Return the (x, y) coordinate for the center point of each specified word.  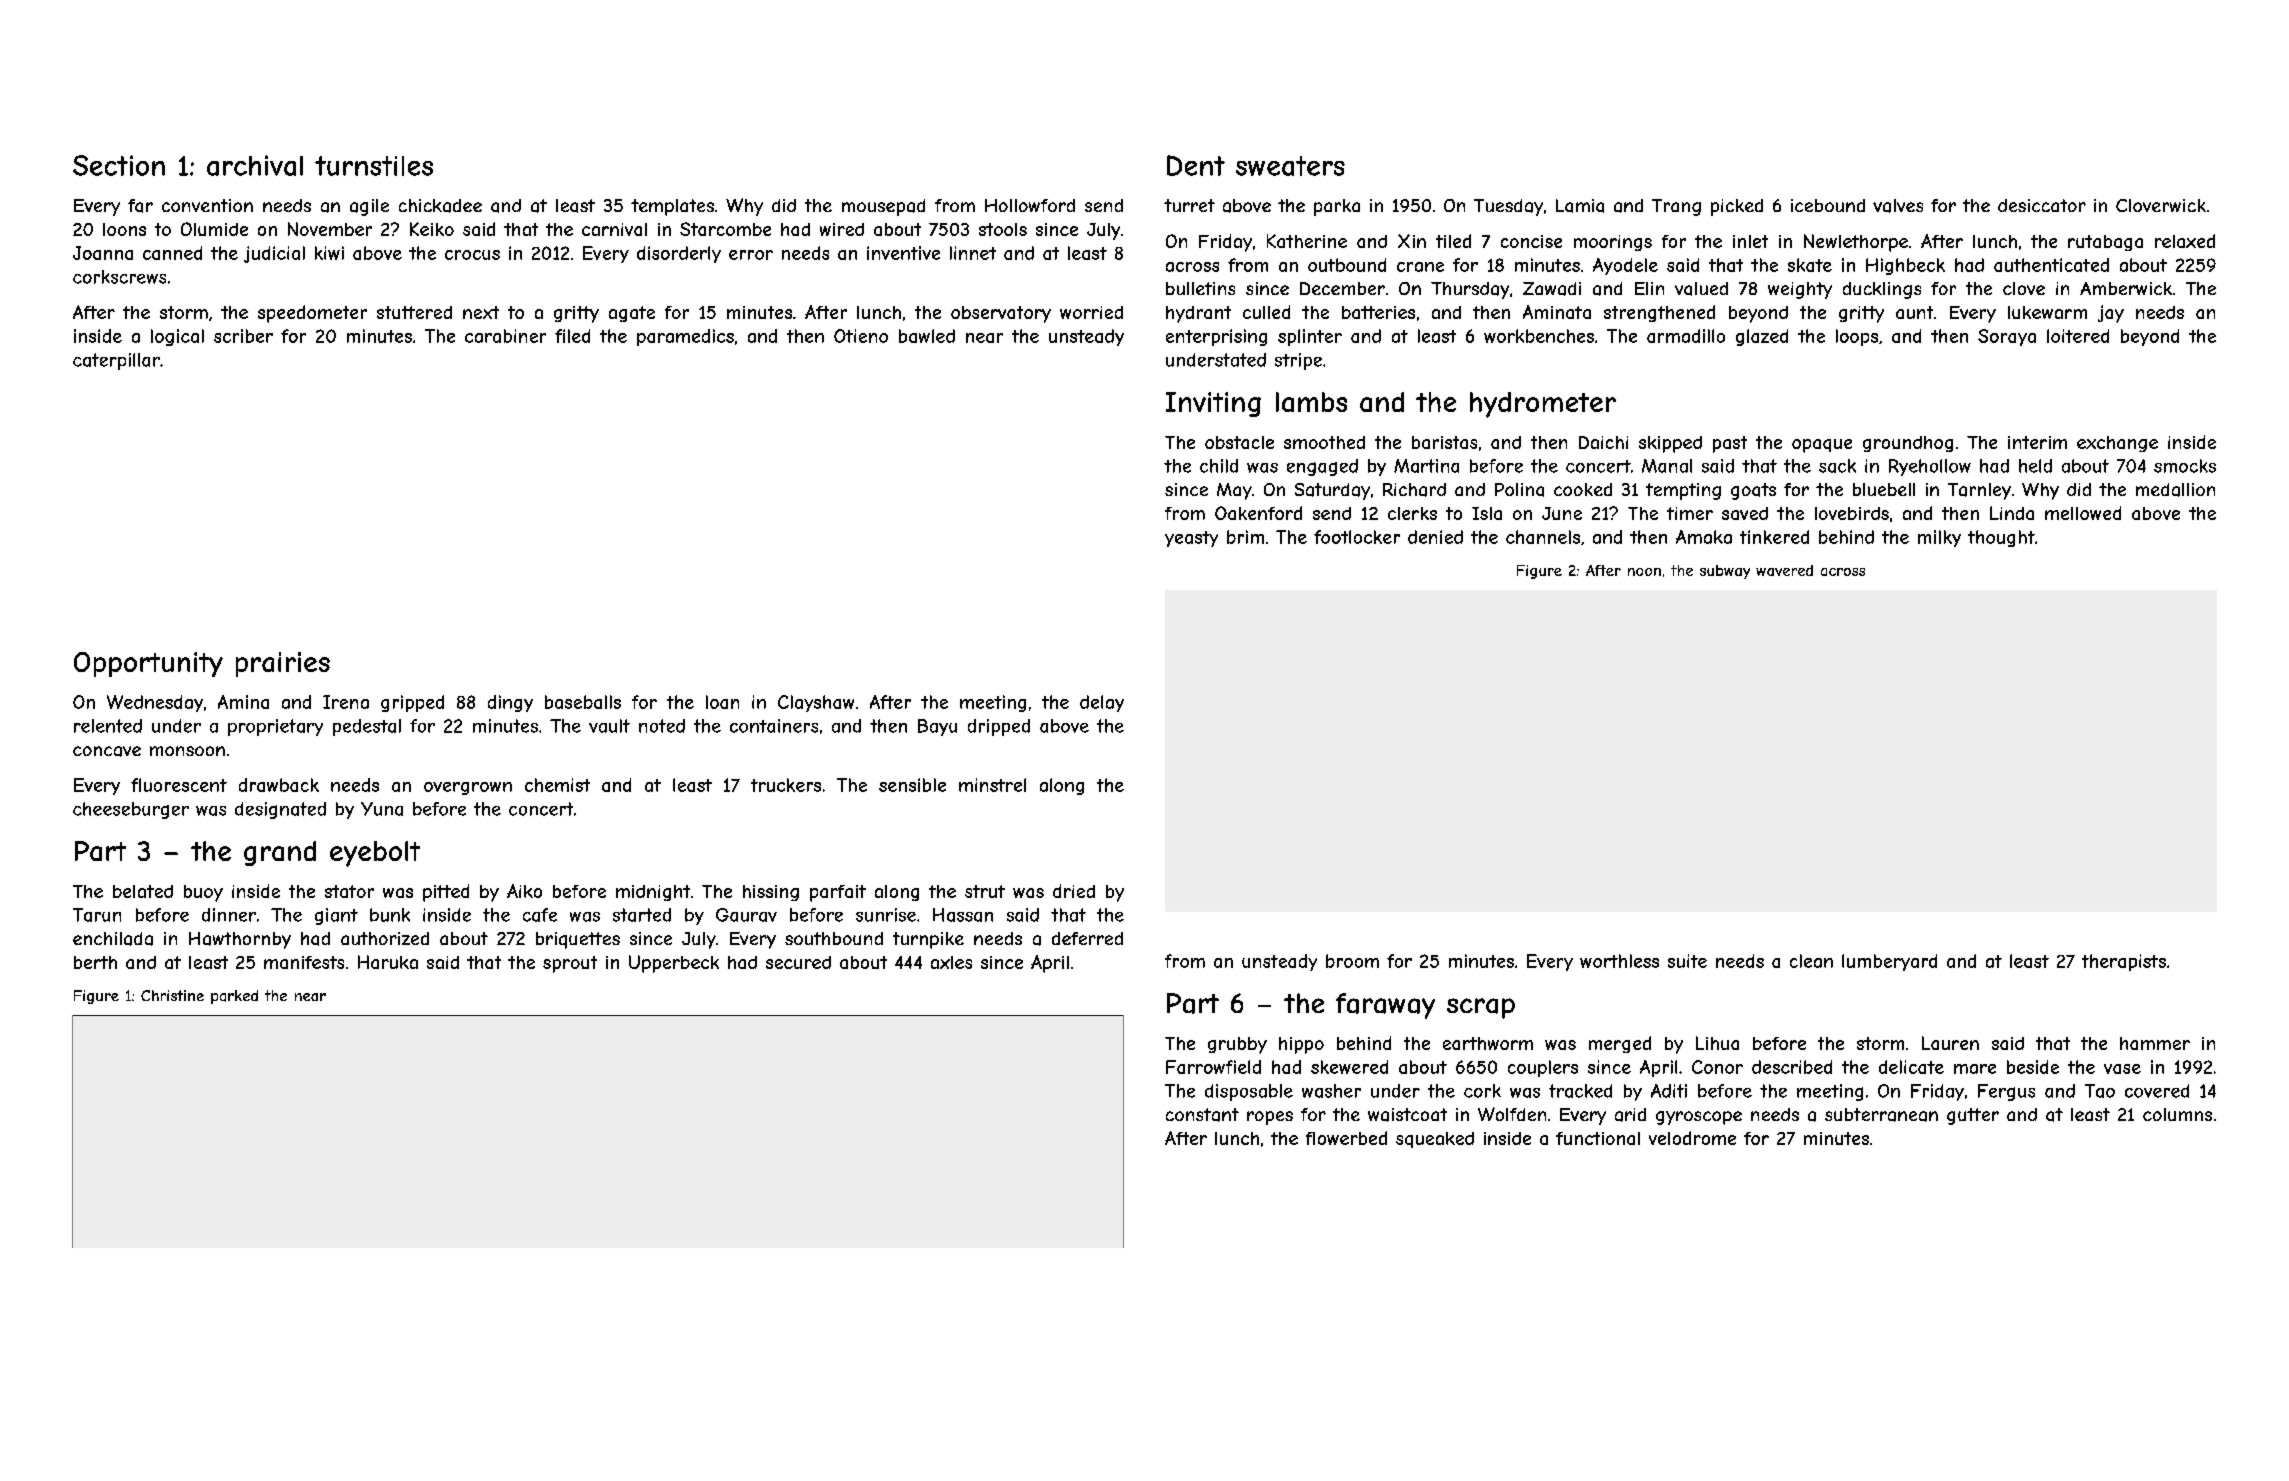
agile (369, 207)
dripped (999, 727)
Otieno (861, 336)
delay (1102, 703)
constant (1202, 1115)
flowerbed (1346, 1138)
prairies (283, 664)
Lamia (1580, 206)
